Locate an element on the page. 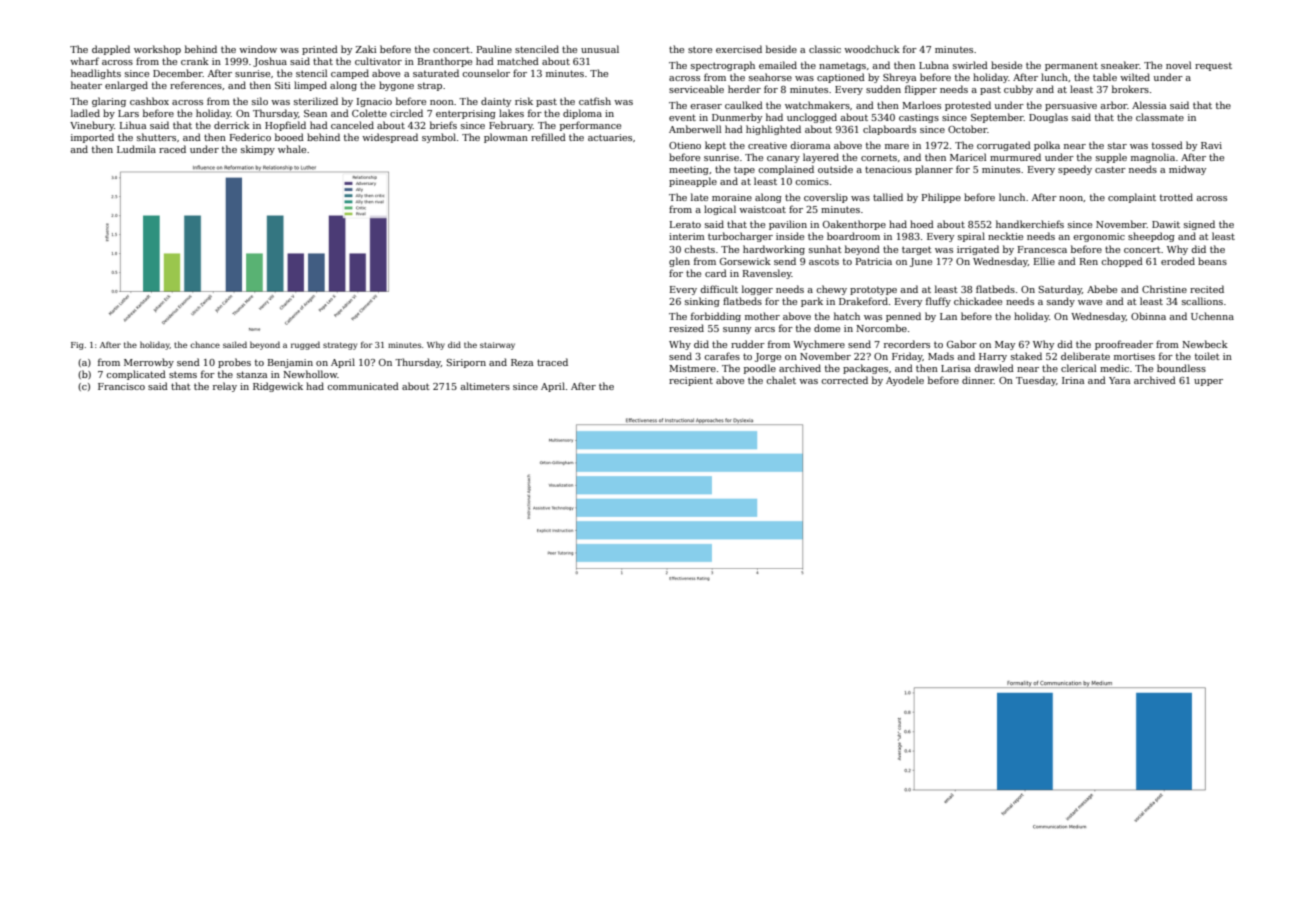 The height and width of the document is (924, 1308). sneaker is located at coordinates (1120, 65).
